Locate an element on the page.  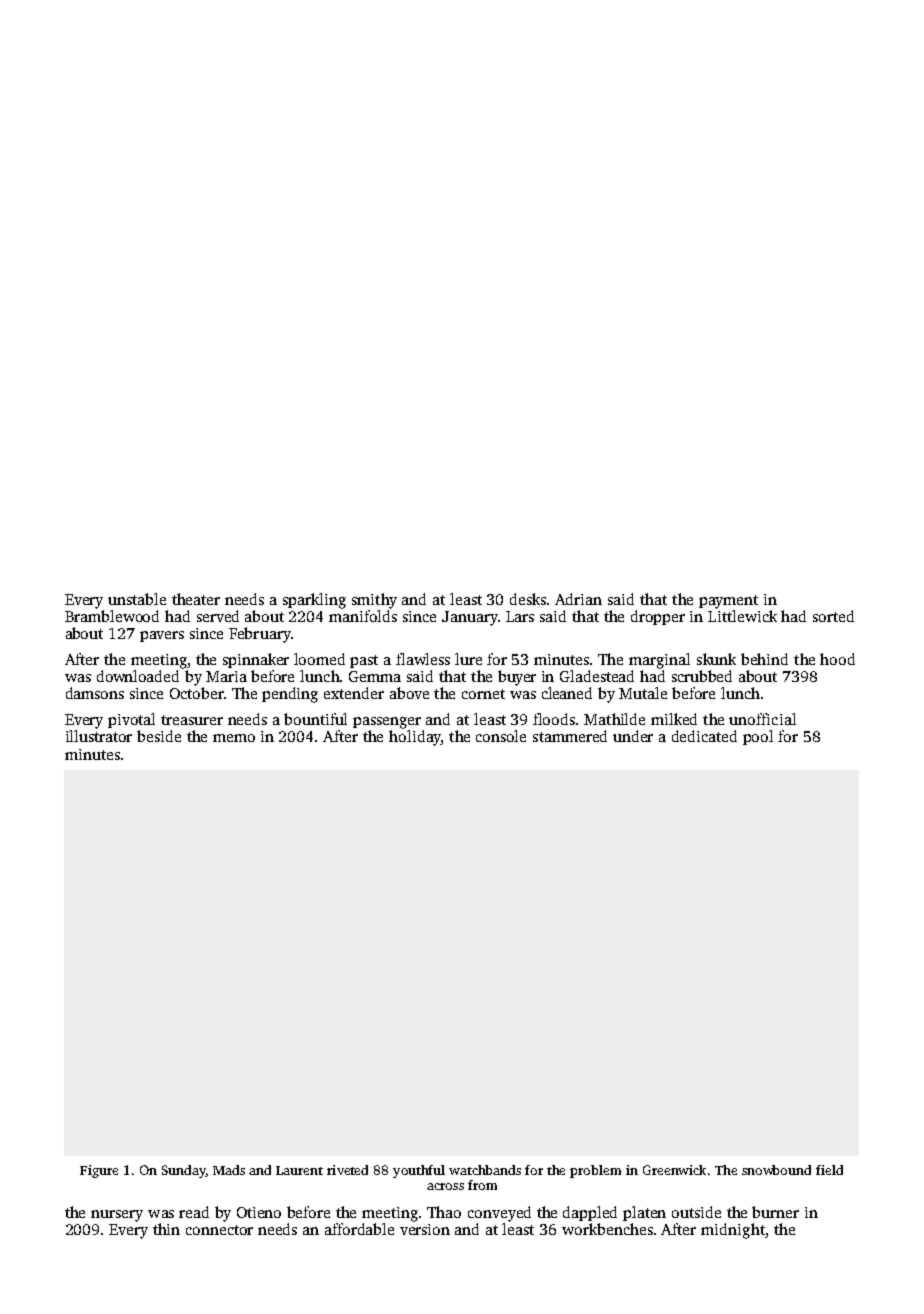
theater is located at coordinates (196, 599).
